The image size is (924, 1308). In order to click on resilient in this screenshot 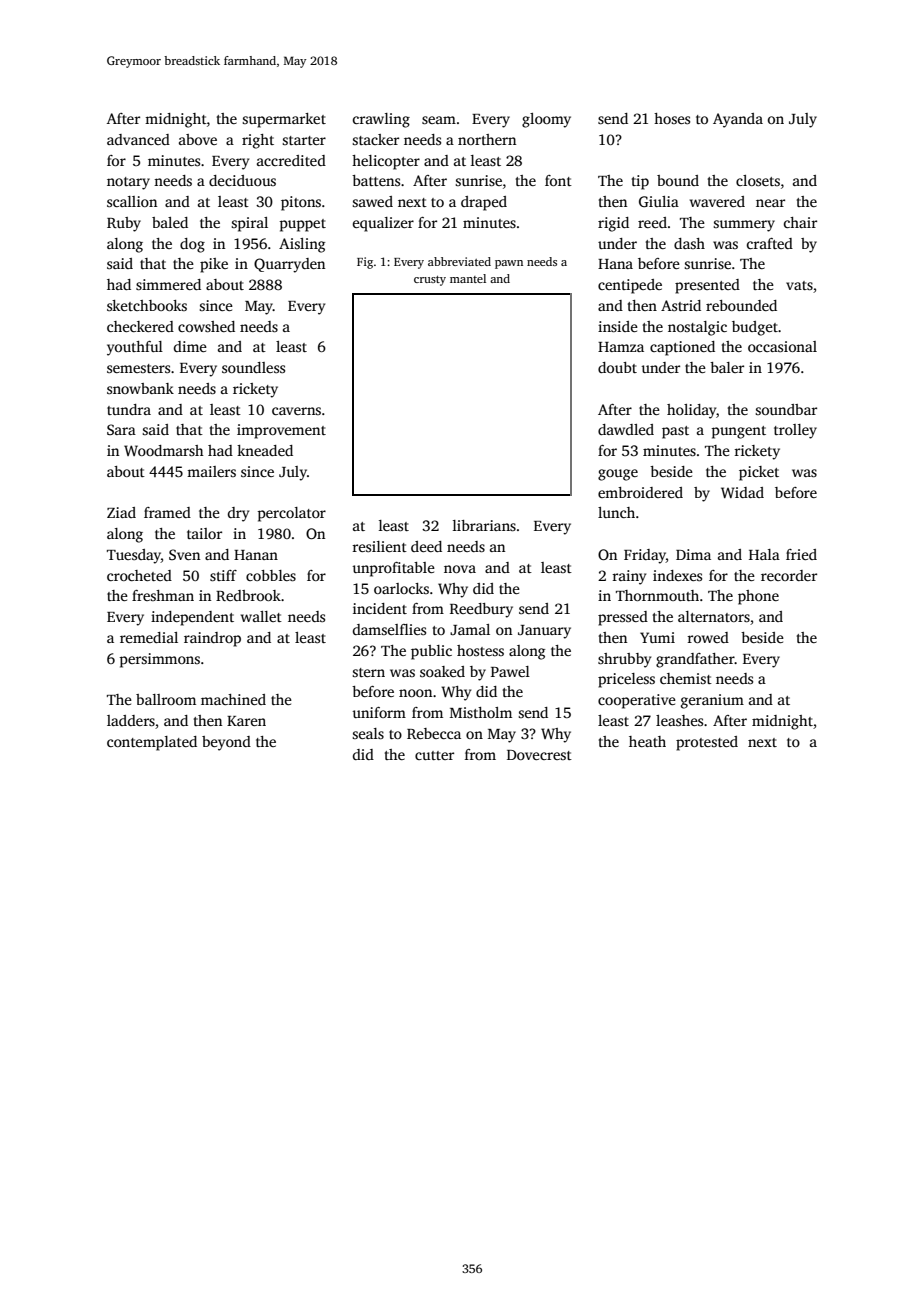, I will do `click(379, 546)`.
